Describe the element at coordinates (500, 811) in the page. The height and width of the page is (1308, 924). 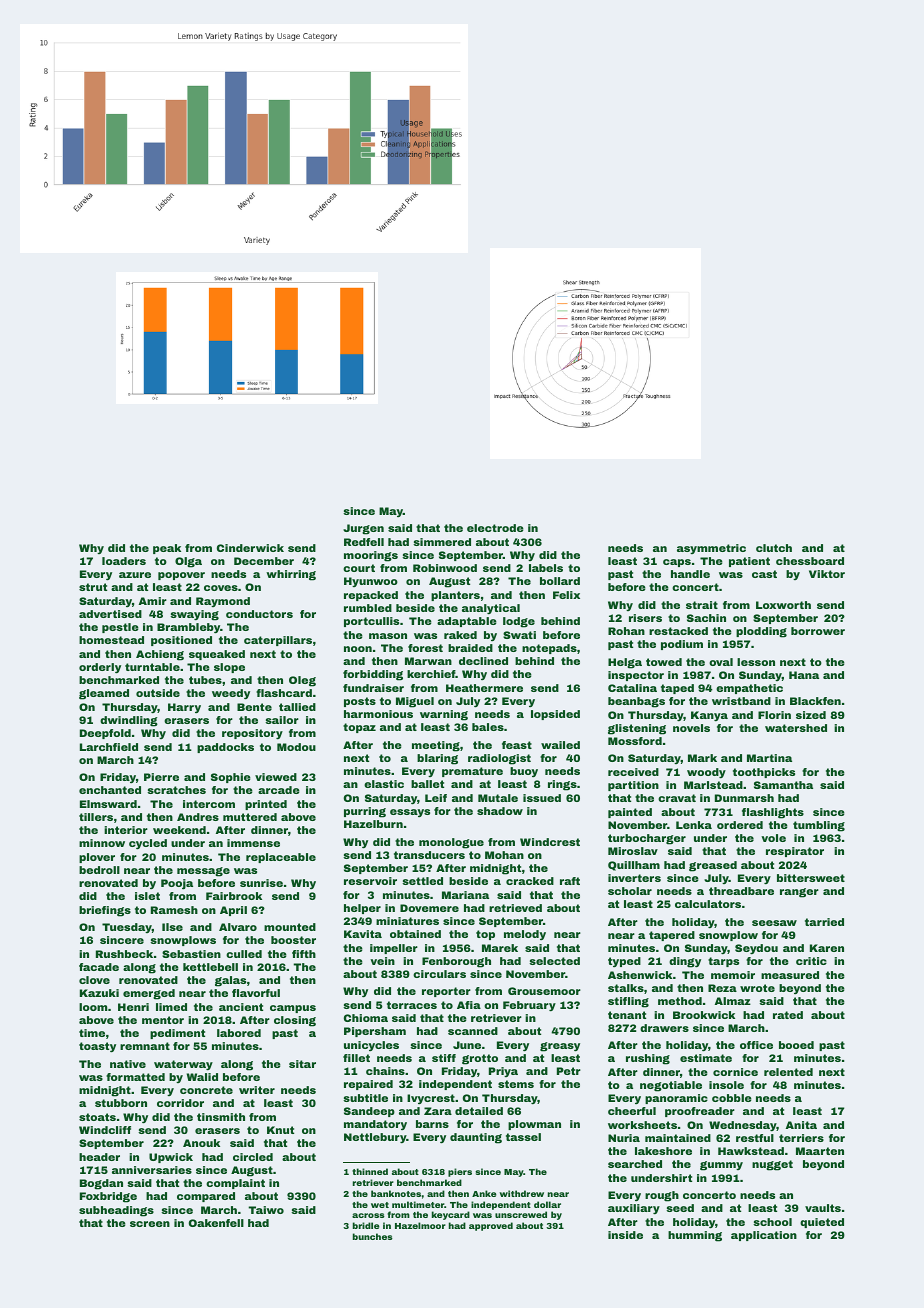
I see `shadow` at that location.
